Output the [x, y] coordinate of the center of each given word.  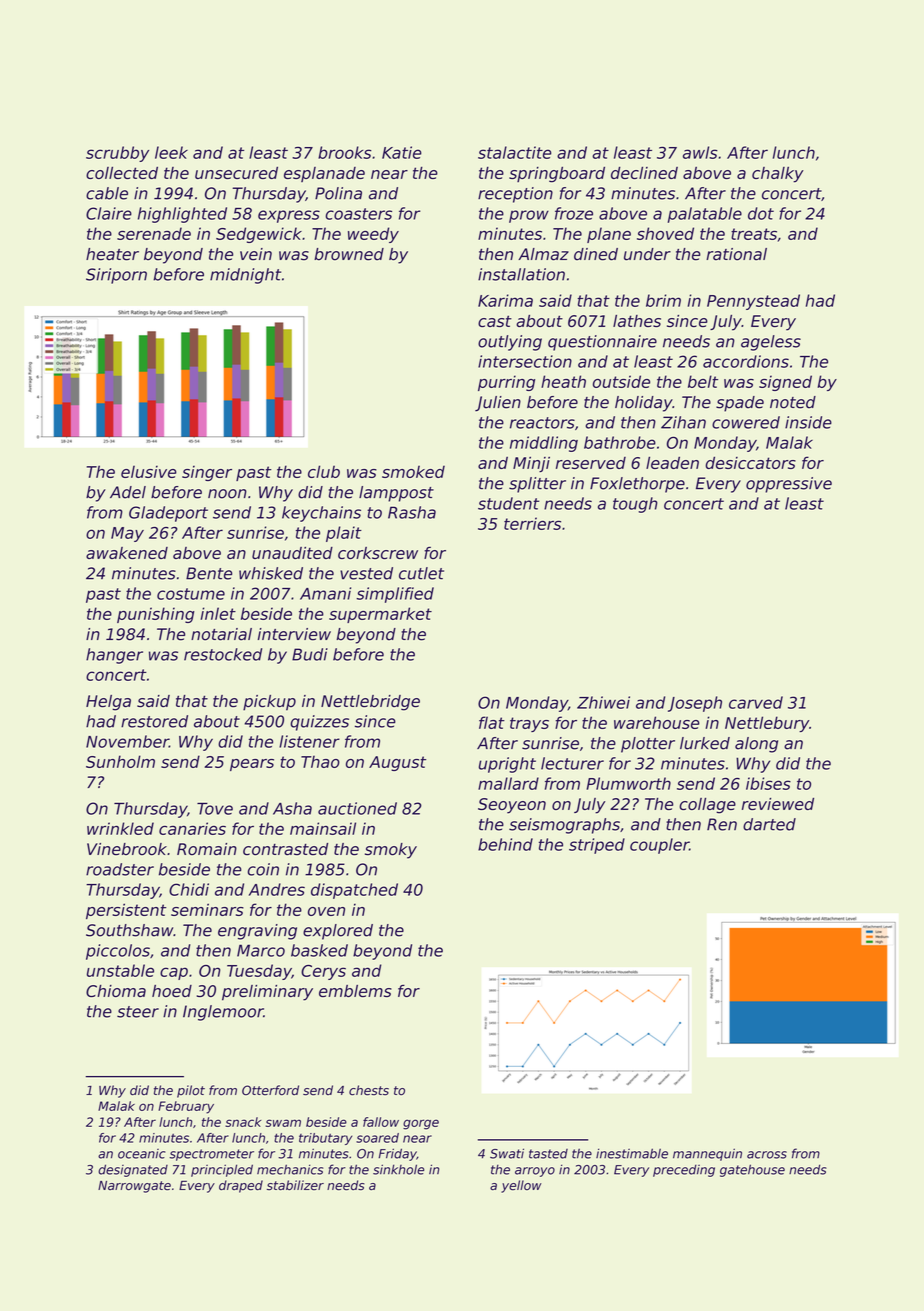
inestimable [632, 1153]
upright [507, 765]
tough [635, 505]
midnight [245, 276]
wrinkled [120, 828]
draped [241, 1186]
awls [700, 152]
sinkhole [398, 1169]
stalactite [514, 152]
